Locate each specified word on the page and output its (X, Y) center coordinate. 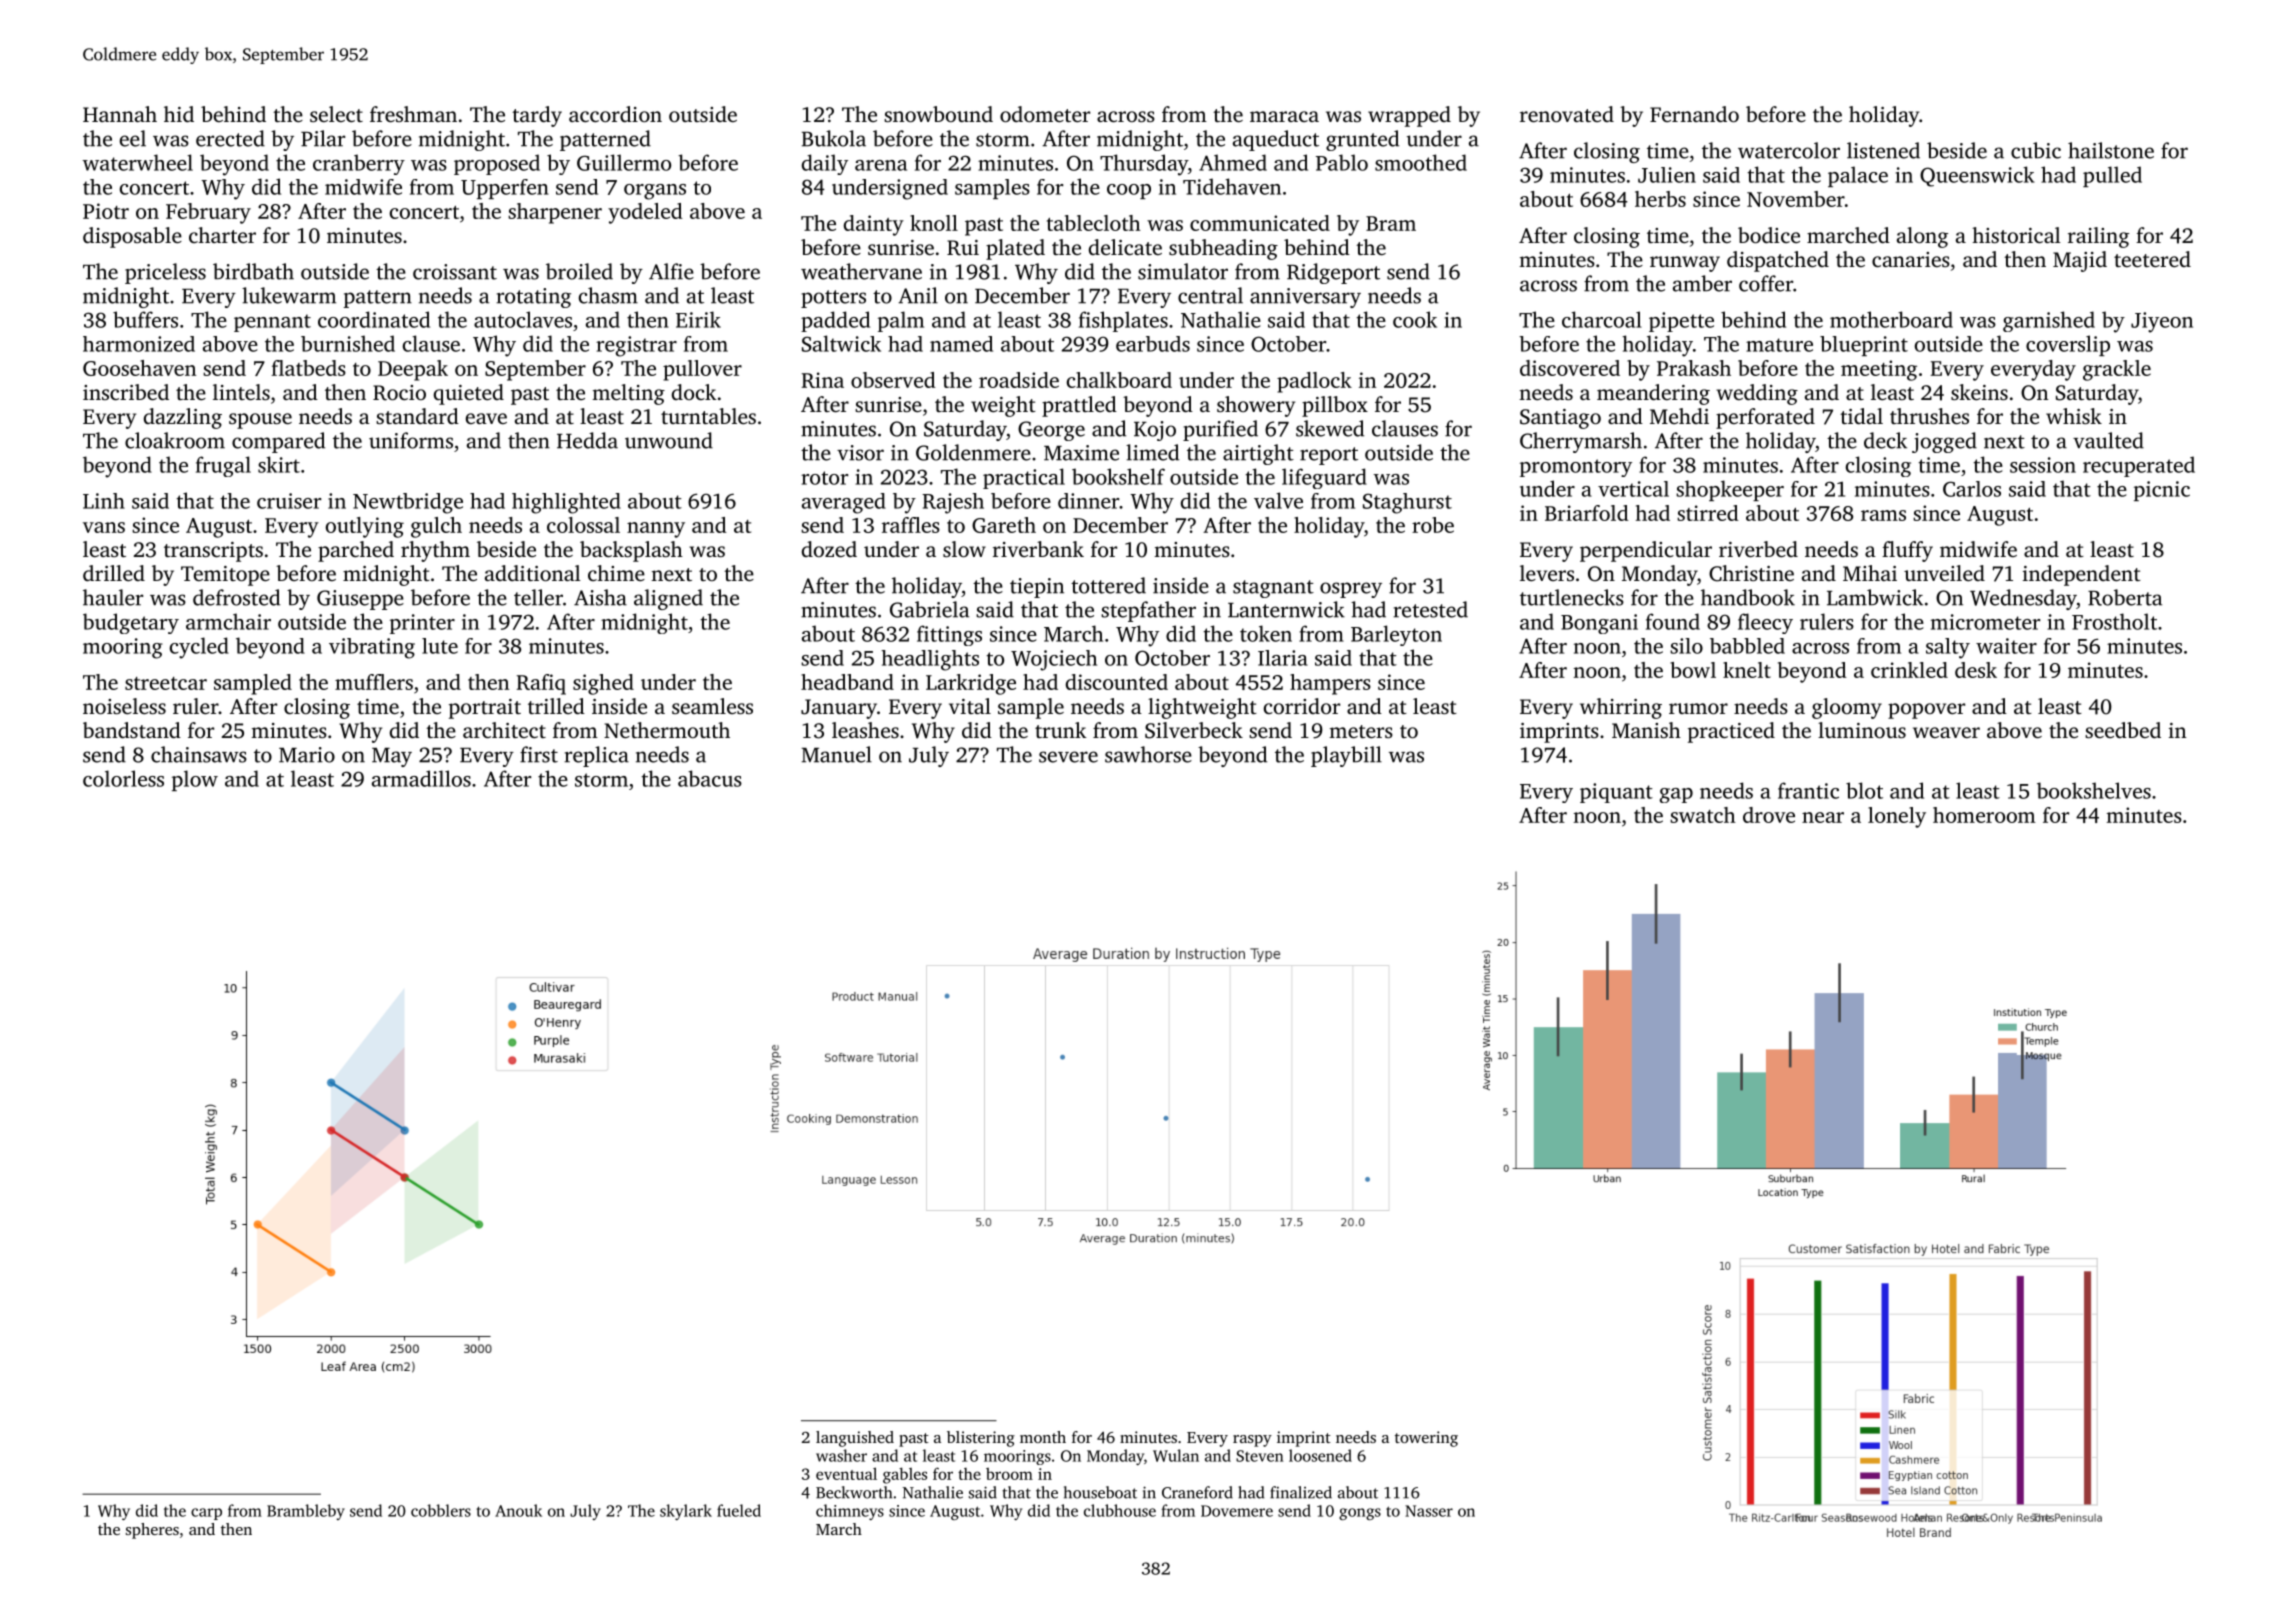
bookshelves (2094, 790)
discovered (1570, 368)
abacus (710, 778)
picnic (2162, 491)
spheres (152, 1531)
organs (655, 192)
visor (860, 453)
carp (206, 1514)
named (961, 344)
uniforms (411, 440)
